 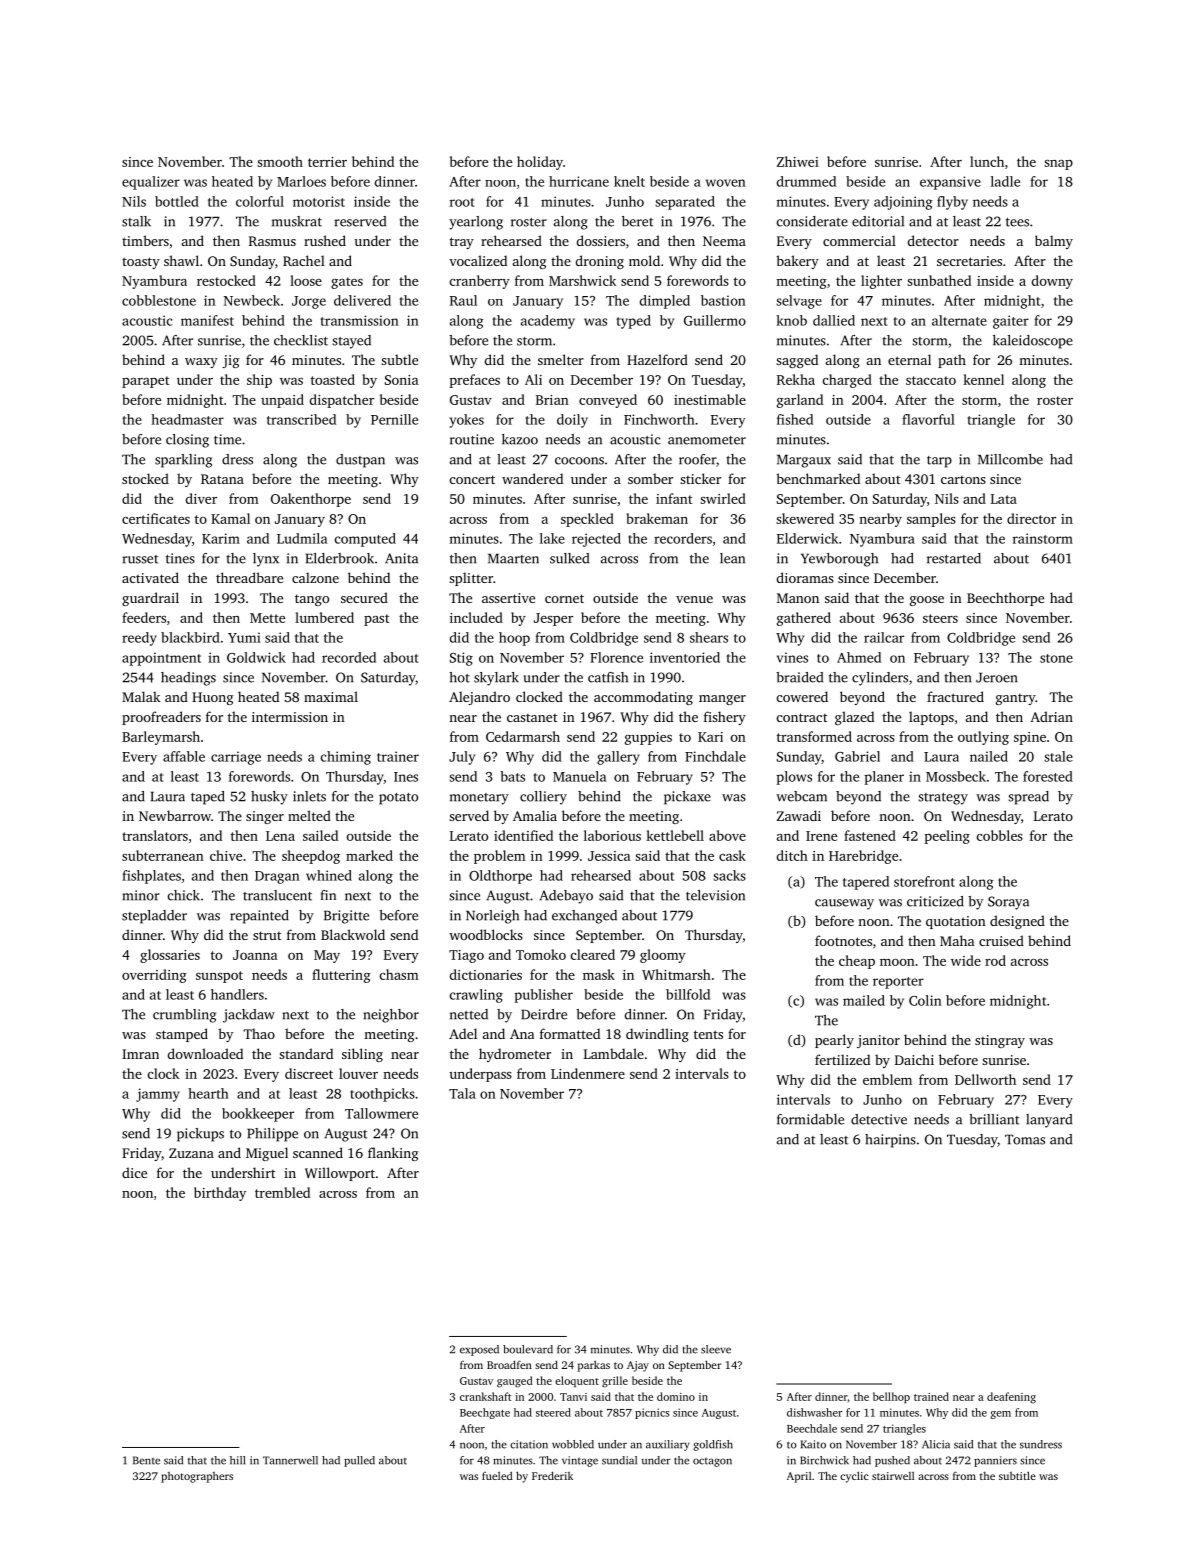 I want to click on Zuzana, so click(x=191, y=1153).
